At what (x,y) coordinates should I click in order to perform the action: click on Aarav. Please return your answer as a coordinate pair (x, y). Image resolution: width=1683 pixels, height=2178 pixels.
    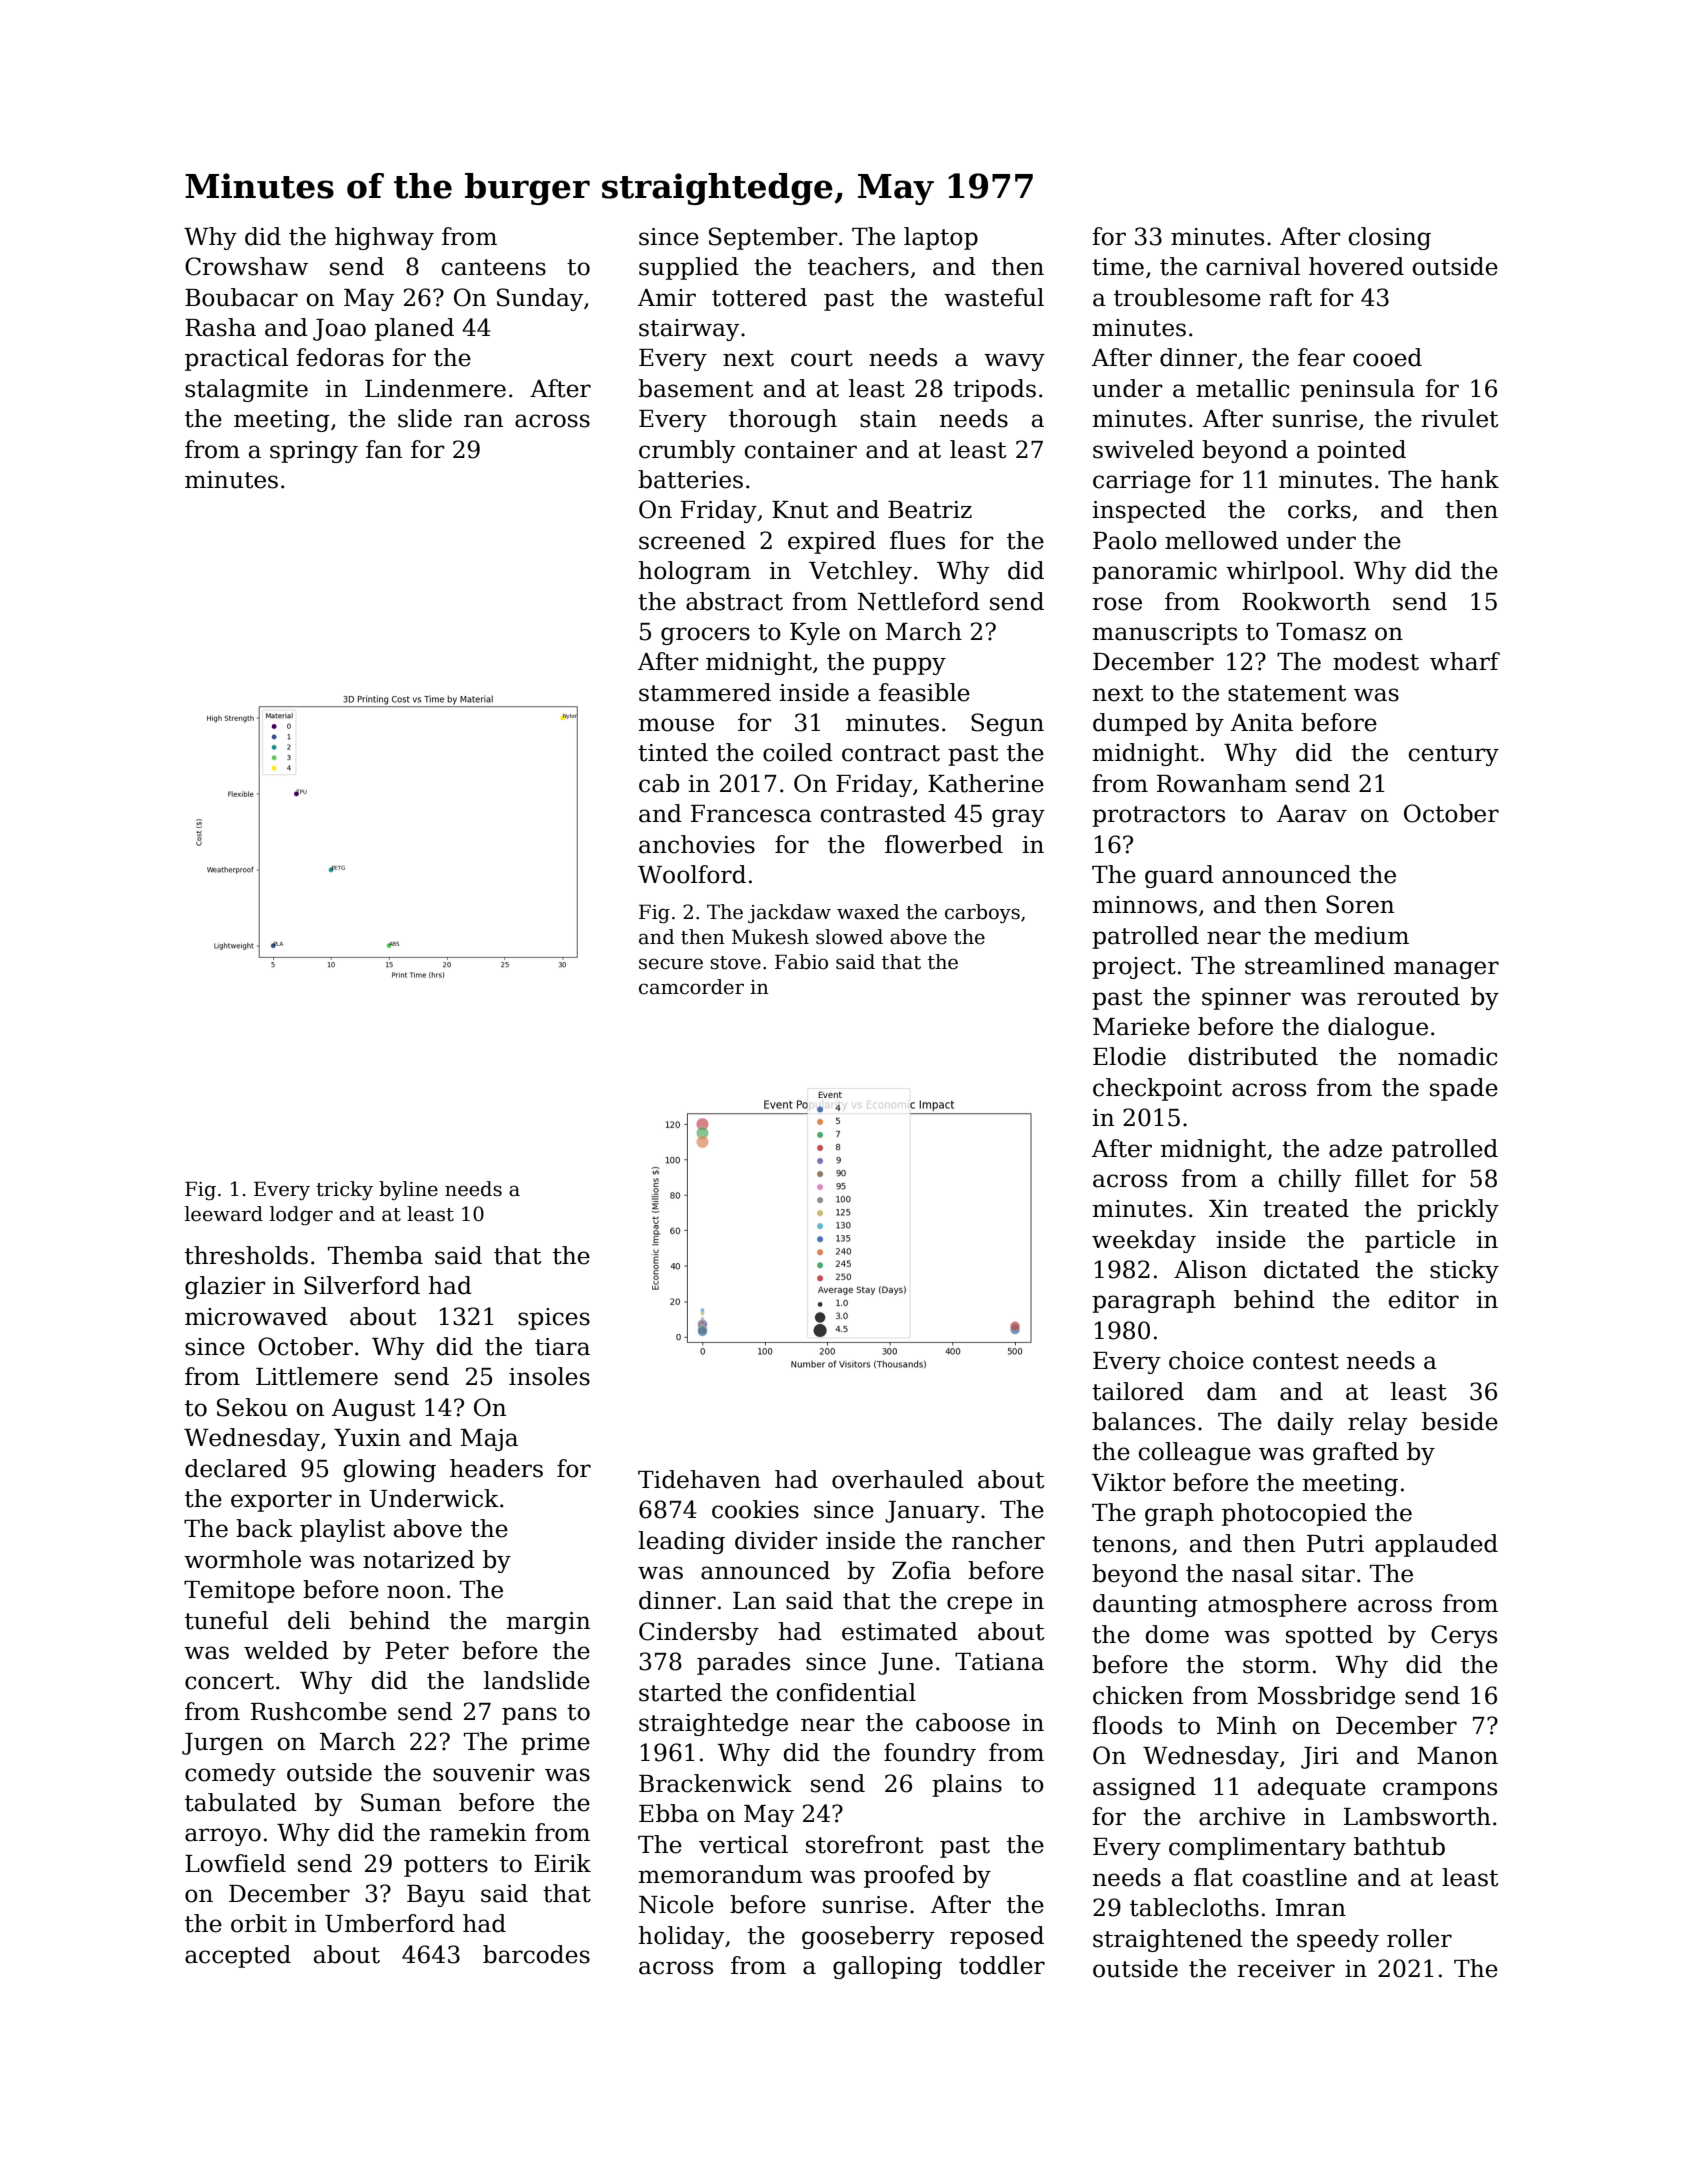
    Looking at the image, I should click on (1312, 814).
